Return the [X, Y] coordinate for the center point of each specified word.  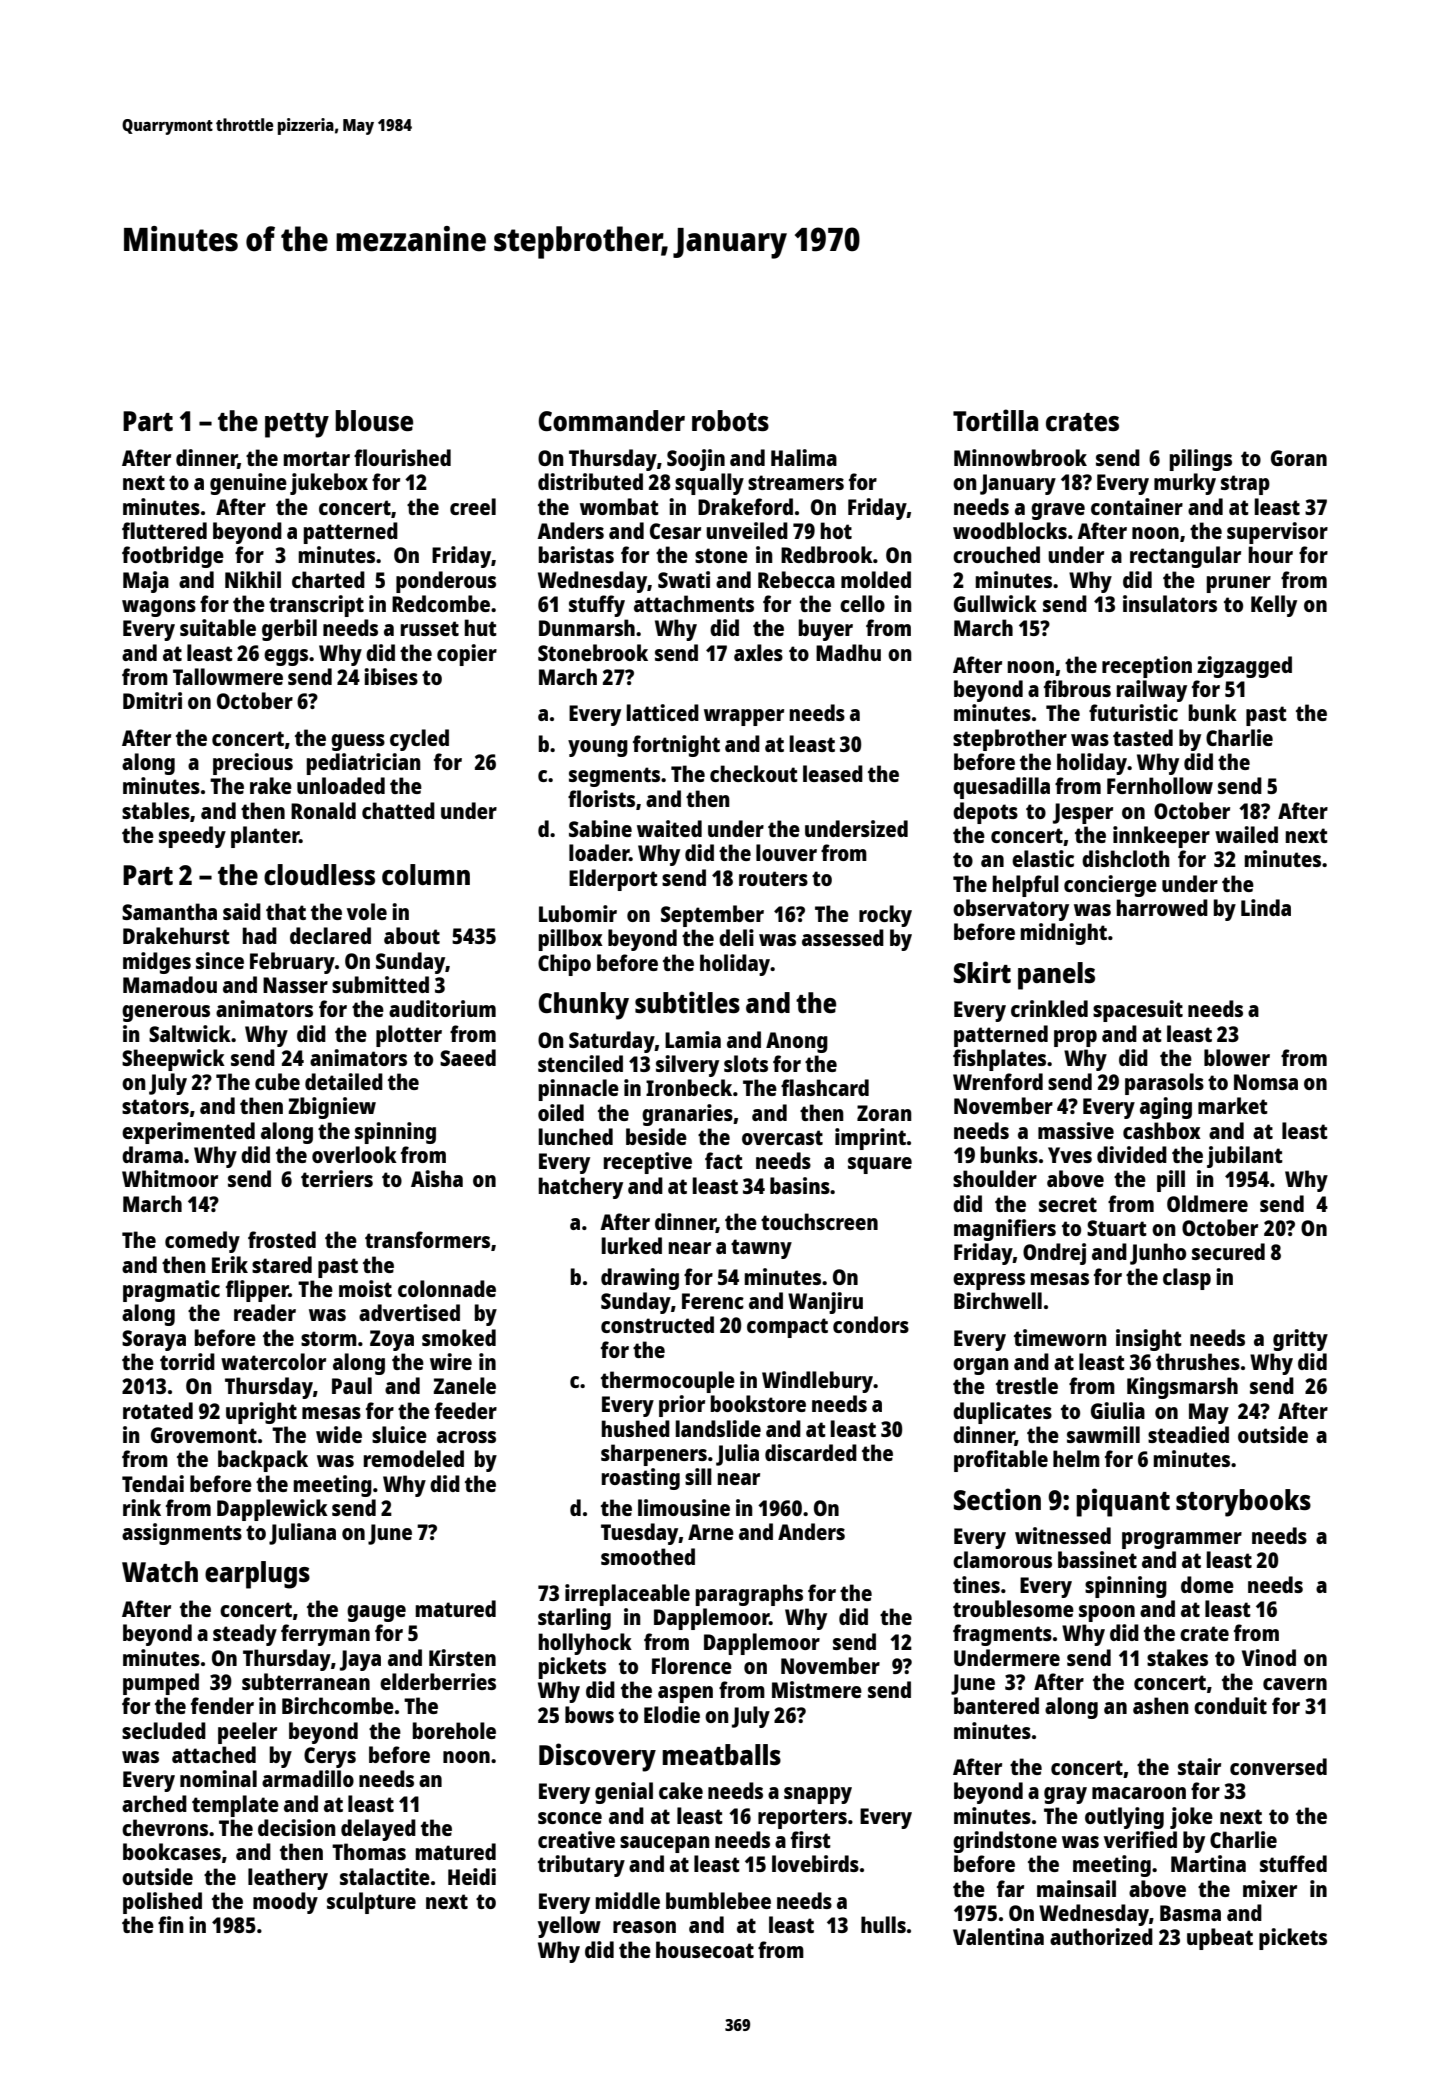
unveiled [747, 530]
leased [833, 773]
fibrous [1077, 688]
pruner [1239, 584]
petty [297, 425]
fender [222, 1705]
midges [157, 963]
